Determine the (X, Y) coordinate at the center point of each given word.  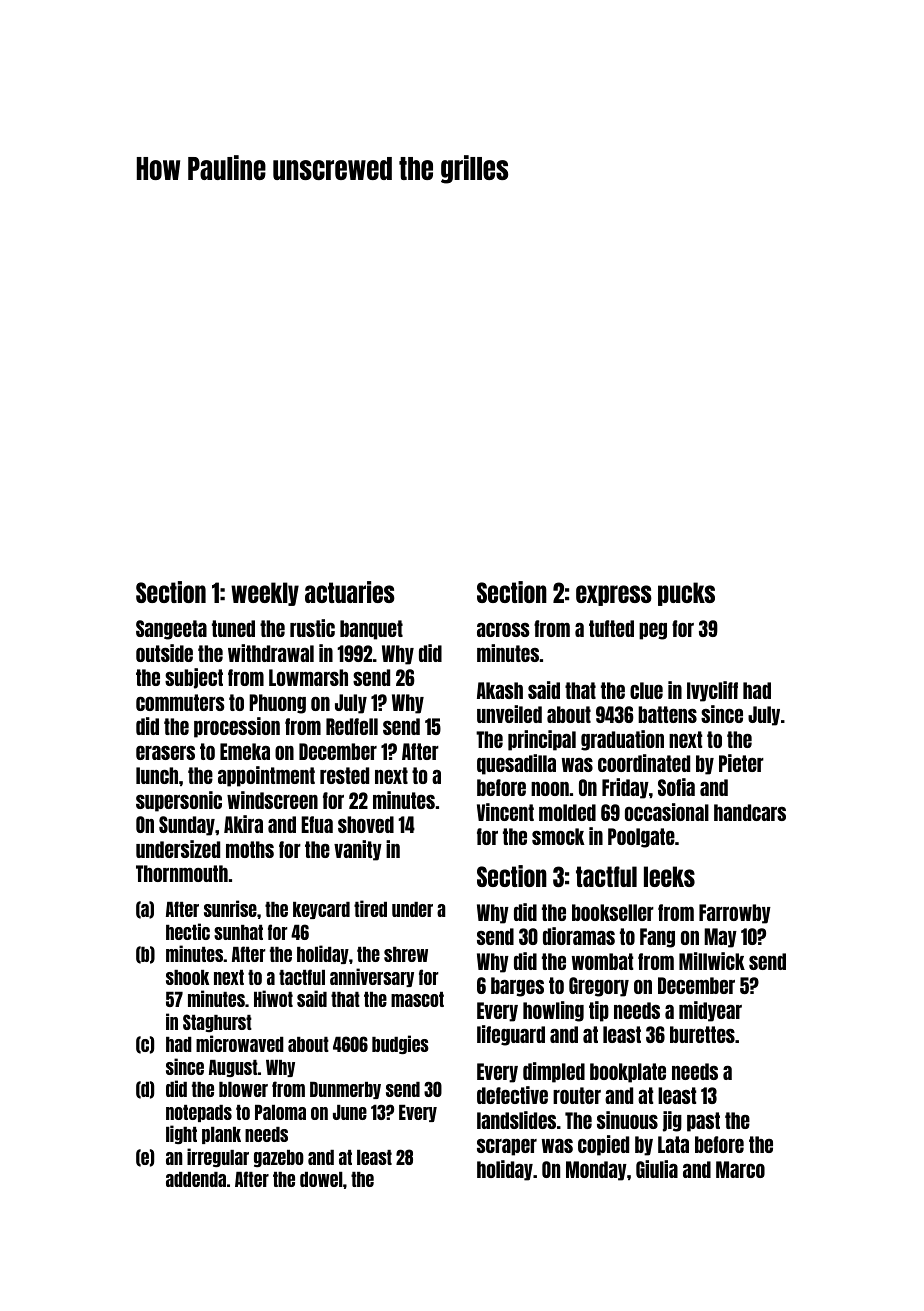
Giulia (657, 1169)
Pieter (741, 763)
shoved (366, 824)
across (503, 630)
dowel (321, 1179)
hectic (188, 931)
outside (164, 653)
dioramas (579, 936)
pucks (686, 594)
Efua (317, 824)
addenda (196, 1179)
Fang (657, 938)
